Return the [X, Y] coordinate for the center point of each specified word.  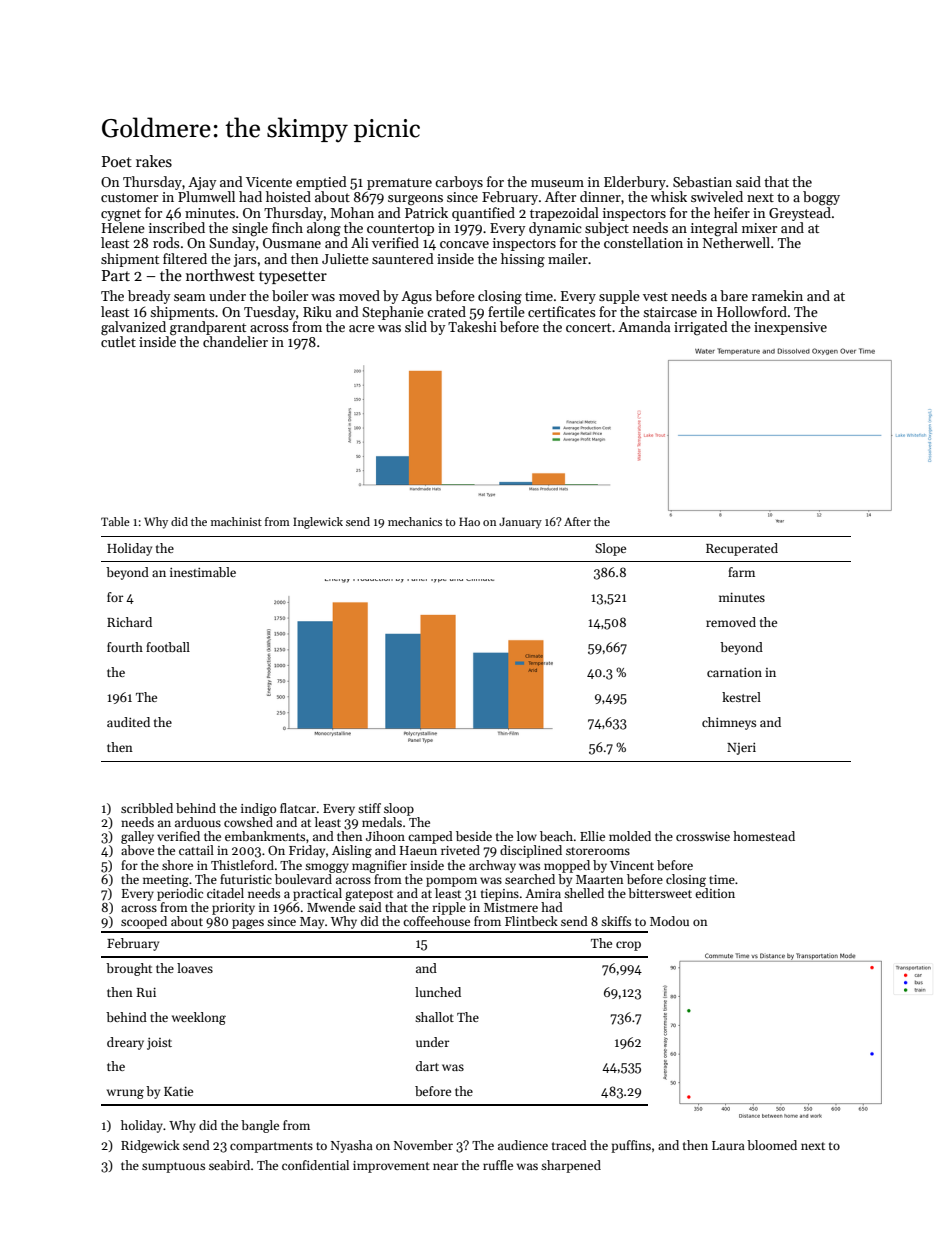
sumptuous [173, 1167]
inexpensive [790, 328]
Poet [117, 161]
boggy [821, 198]
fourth [125, 647]
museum [557, 183]
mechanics [415, 521]
